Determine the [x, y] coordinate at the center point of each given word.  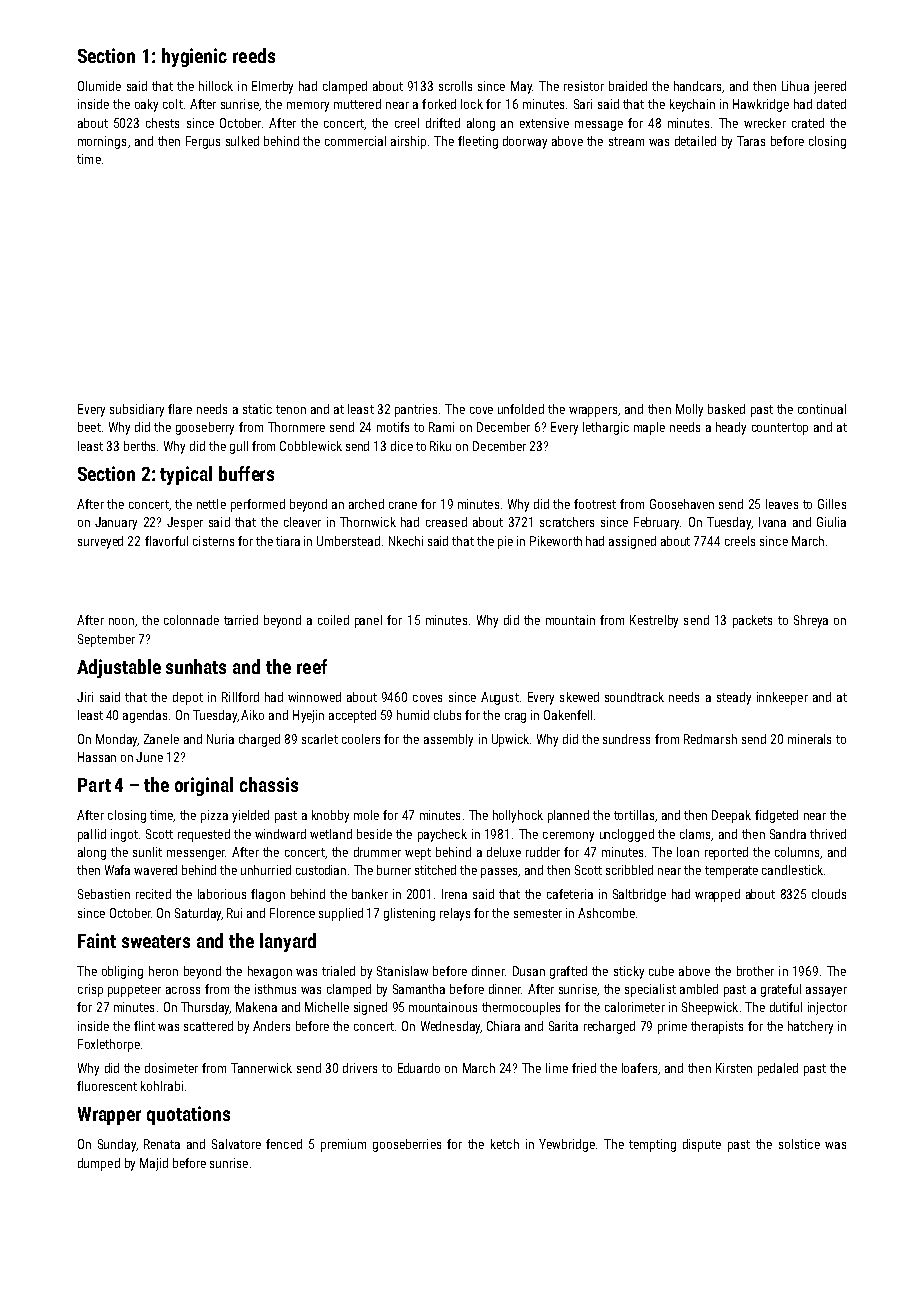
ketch [505, 1144]
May [521, 87]
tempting [652, 1145]
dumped [99, 1164]
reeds [254, 55]
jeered [830, 87]
